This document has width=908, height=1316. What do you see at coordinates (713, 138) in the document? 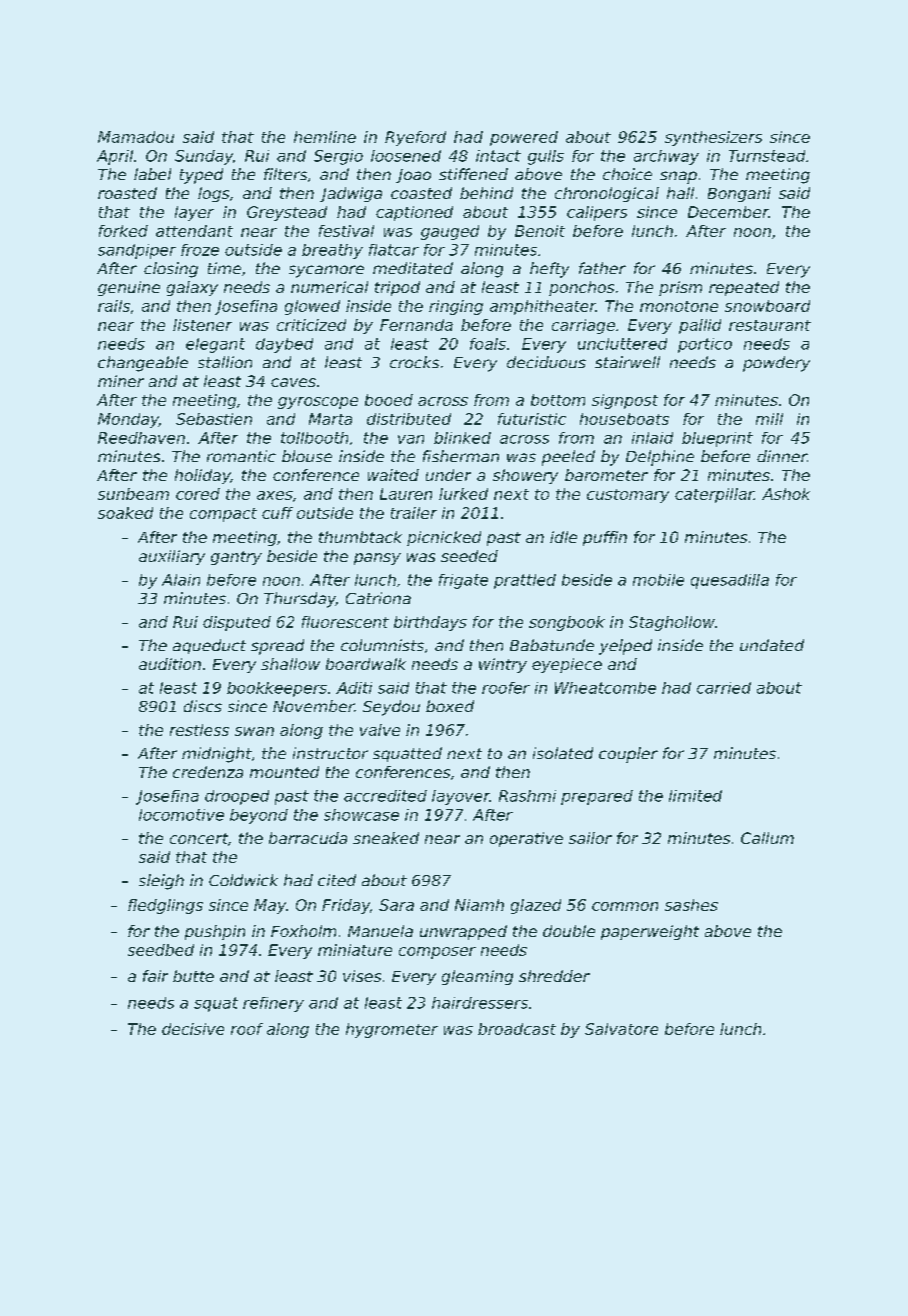
I see `synthesizers` at bounding box center [713, 138].
